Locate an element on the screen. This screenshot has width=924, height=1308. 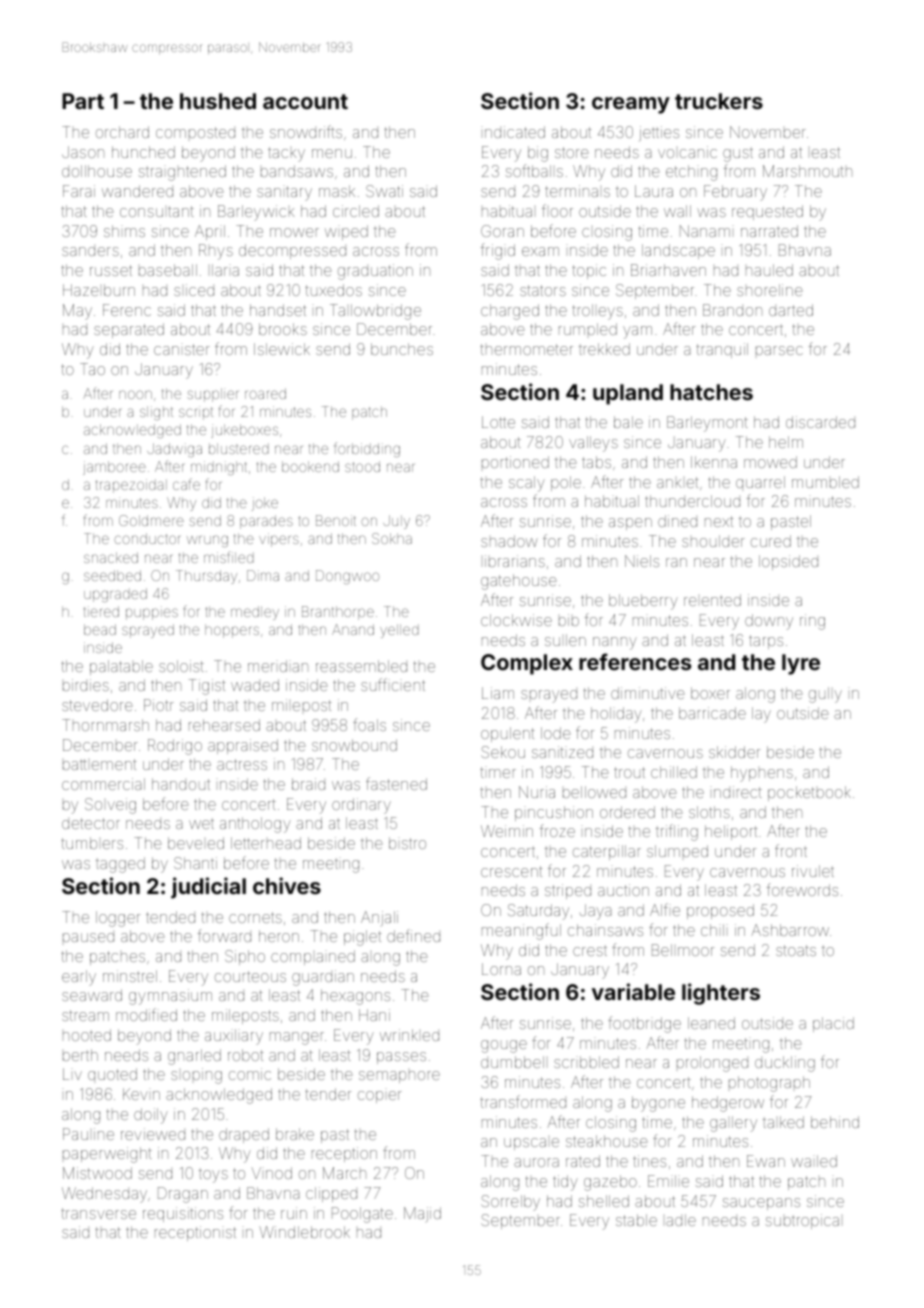
opulent is located at coordinates (507, 734).
